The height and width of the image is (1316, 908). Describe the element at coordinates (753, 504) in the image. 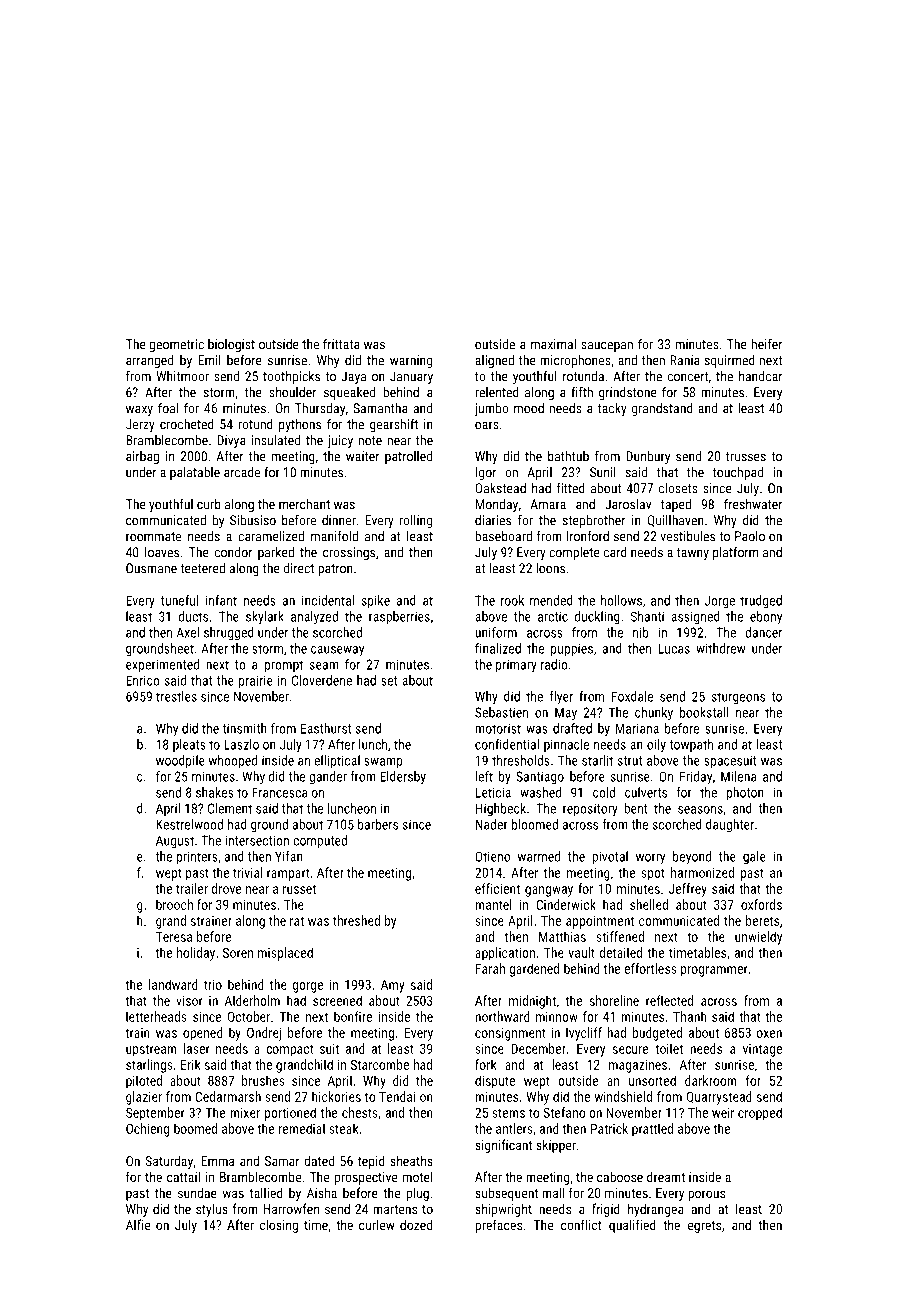

I see `freshwater` at that location.
